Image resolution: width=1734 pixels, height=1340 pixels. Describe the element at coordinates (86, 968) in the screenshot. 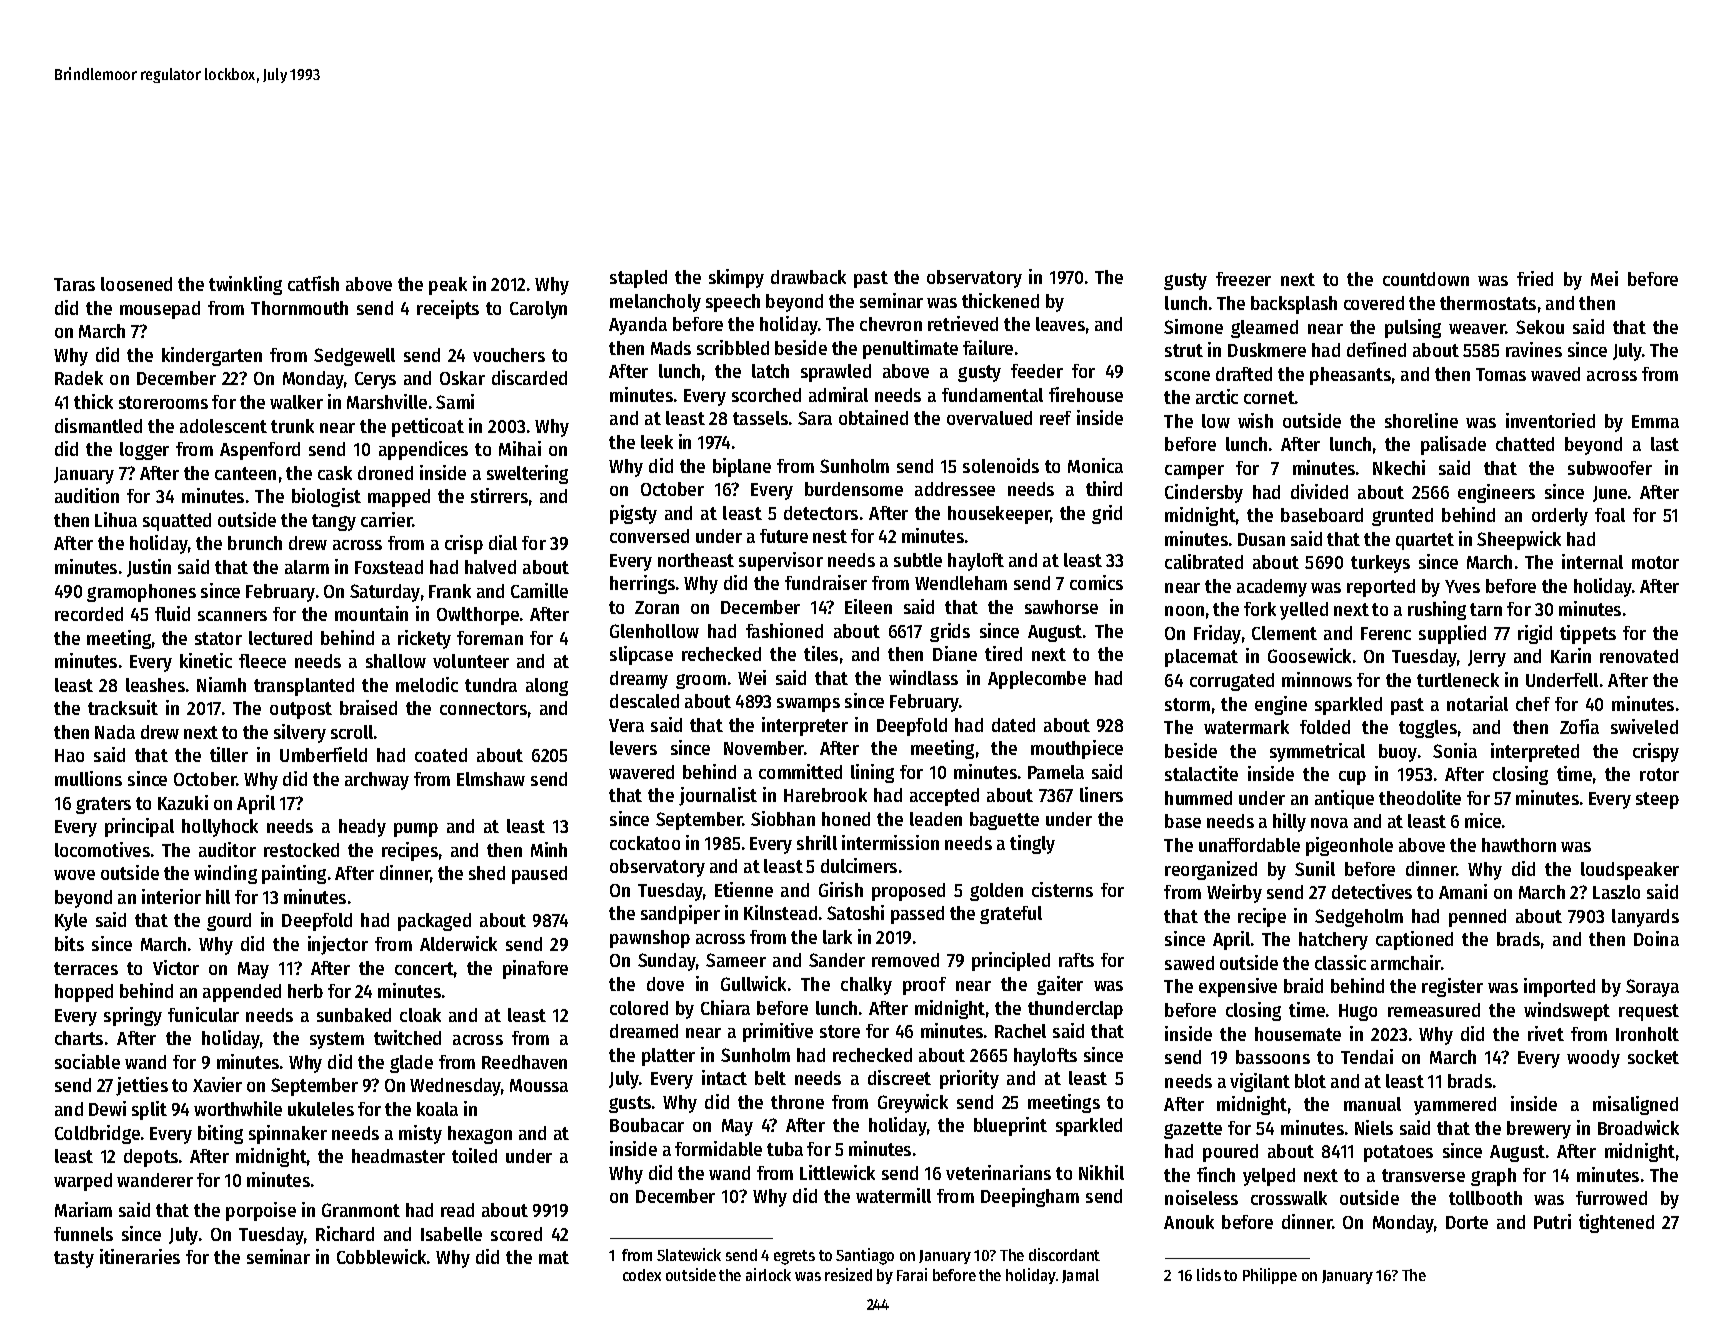

I see `terraces` at that location.
